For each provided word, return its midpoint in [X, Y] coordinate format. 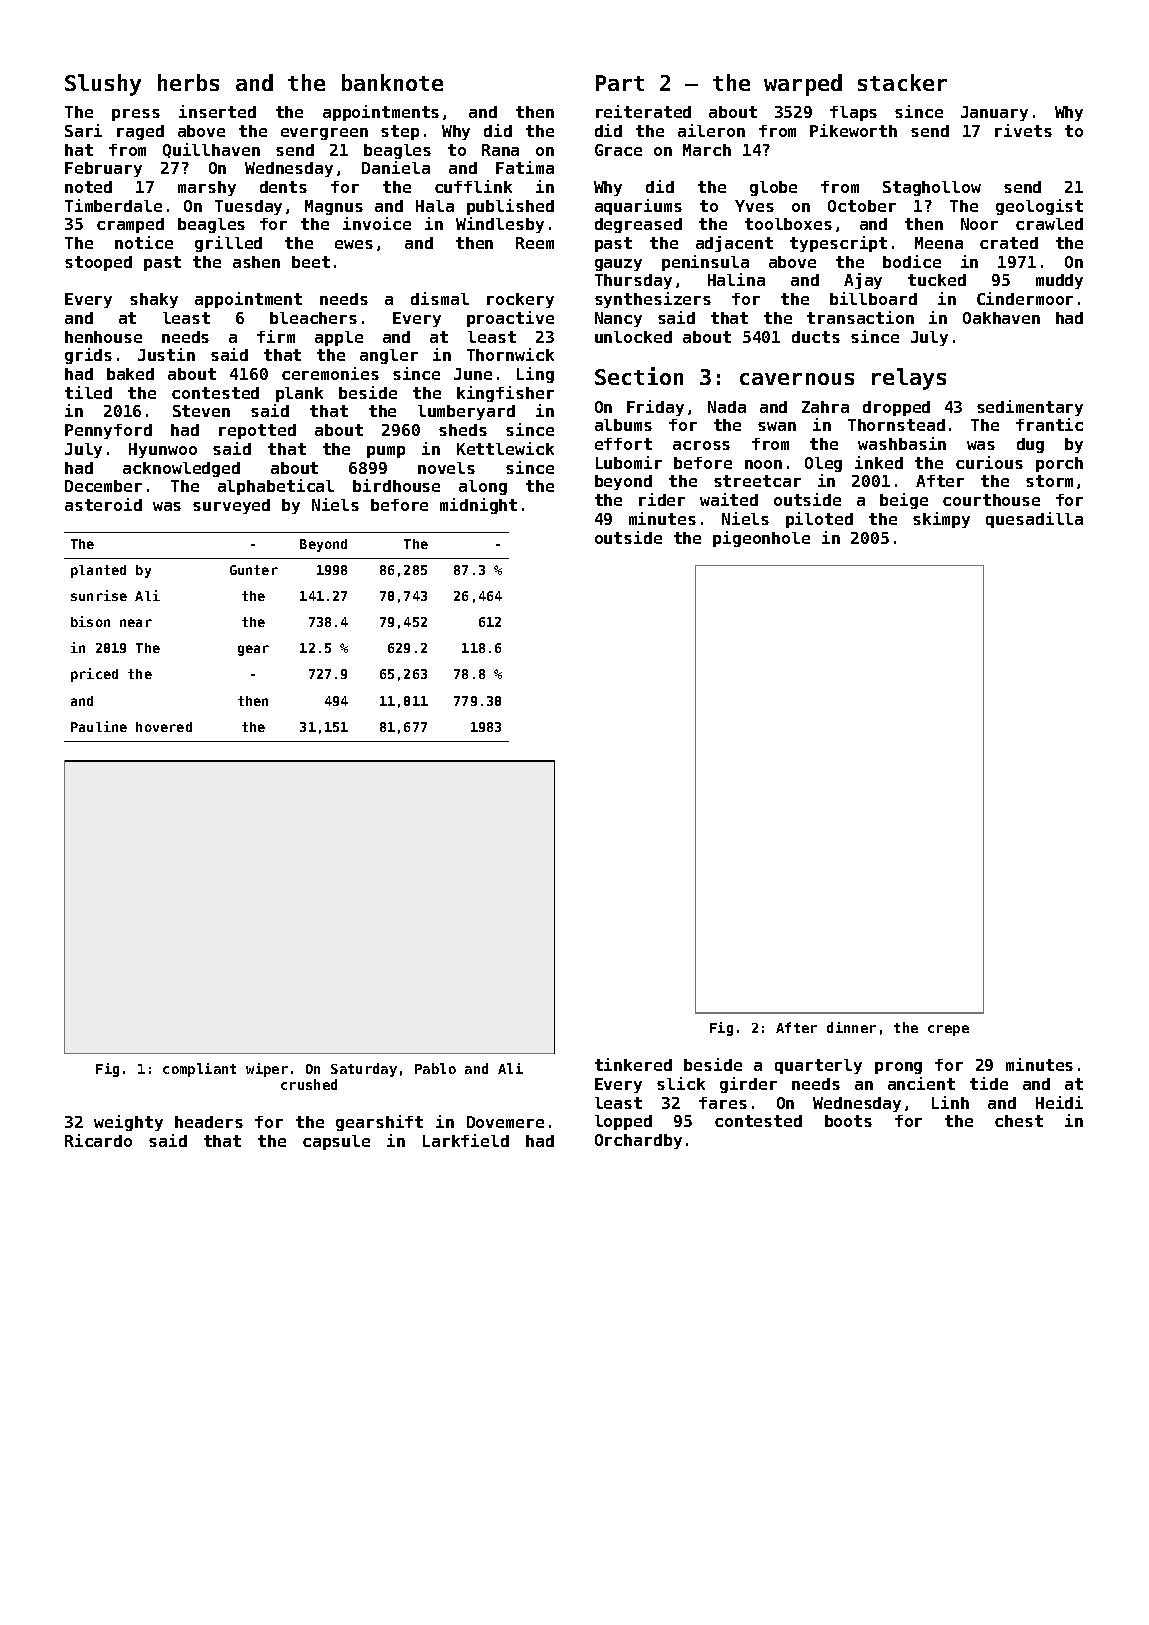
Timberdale [113, 205]
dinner [851, 1027]
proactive [510, 319]
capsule [336, 1142]
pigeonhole [761, 539]
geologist [1039, 207]
